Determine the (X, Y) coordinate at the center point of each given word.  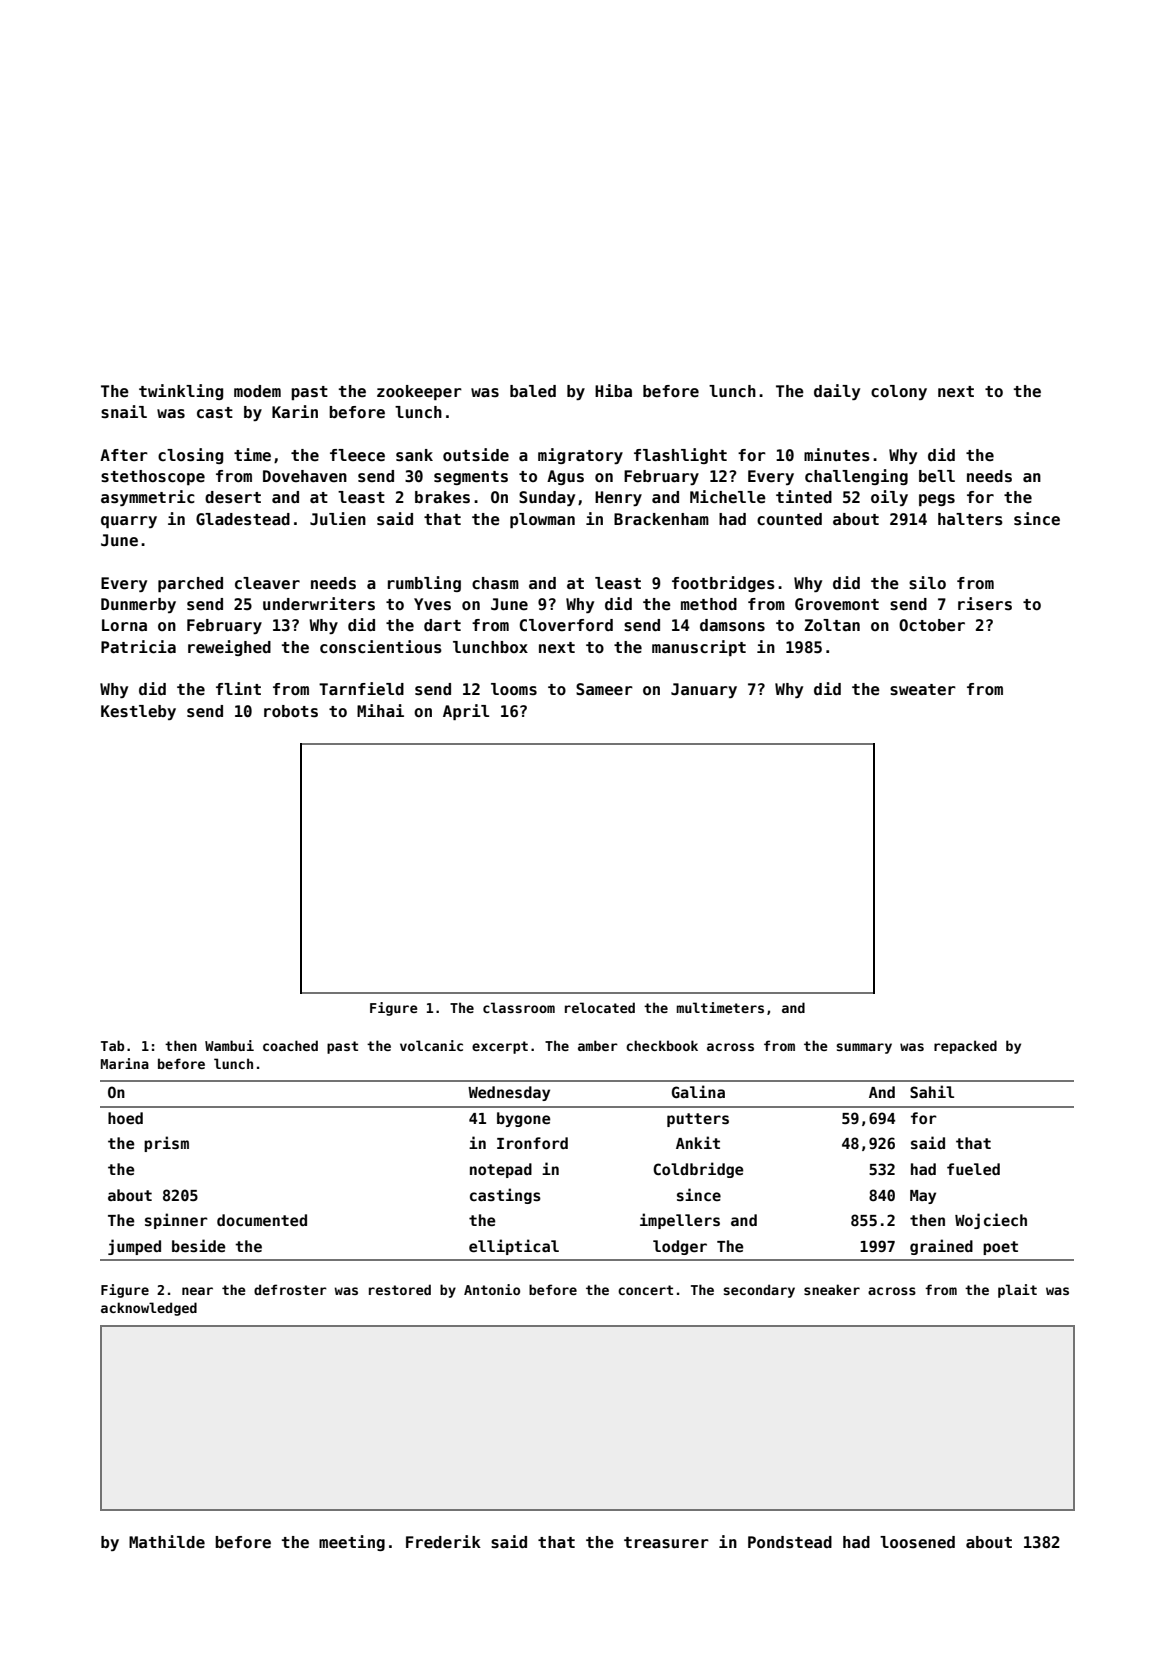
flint (238, 688)
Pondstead (790, 1542)
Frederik (443, 1541)
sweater (923, 690)
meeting (352, 1543)
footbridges (723, 584)
